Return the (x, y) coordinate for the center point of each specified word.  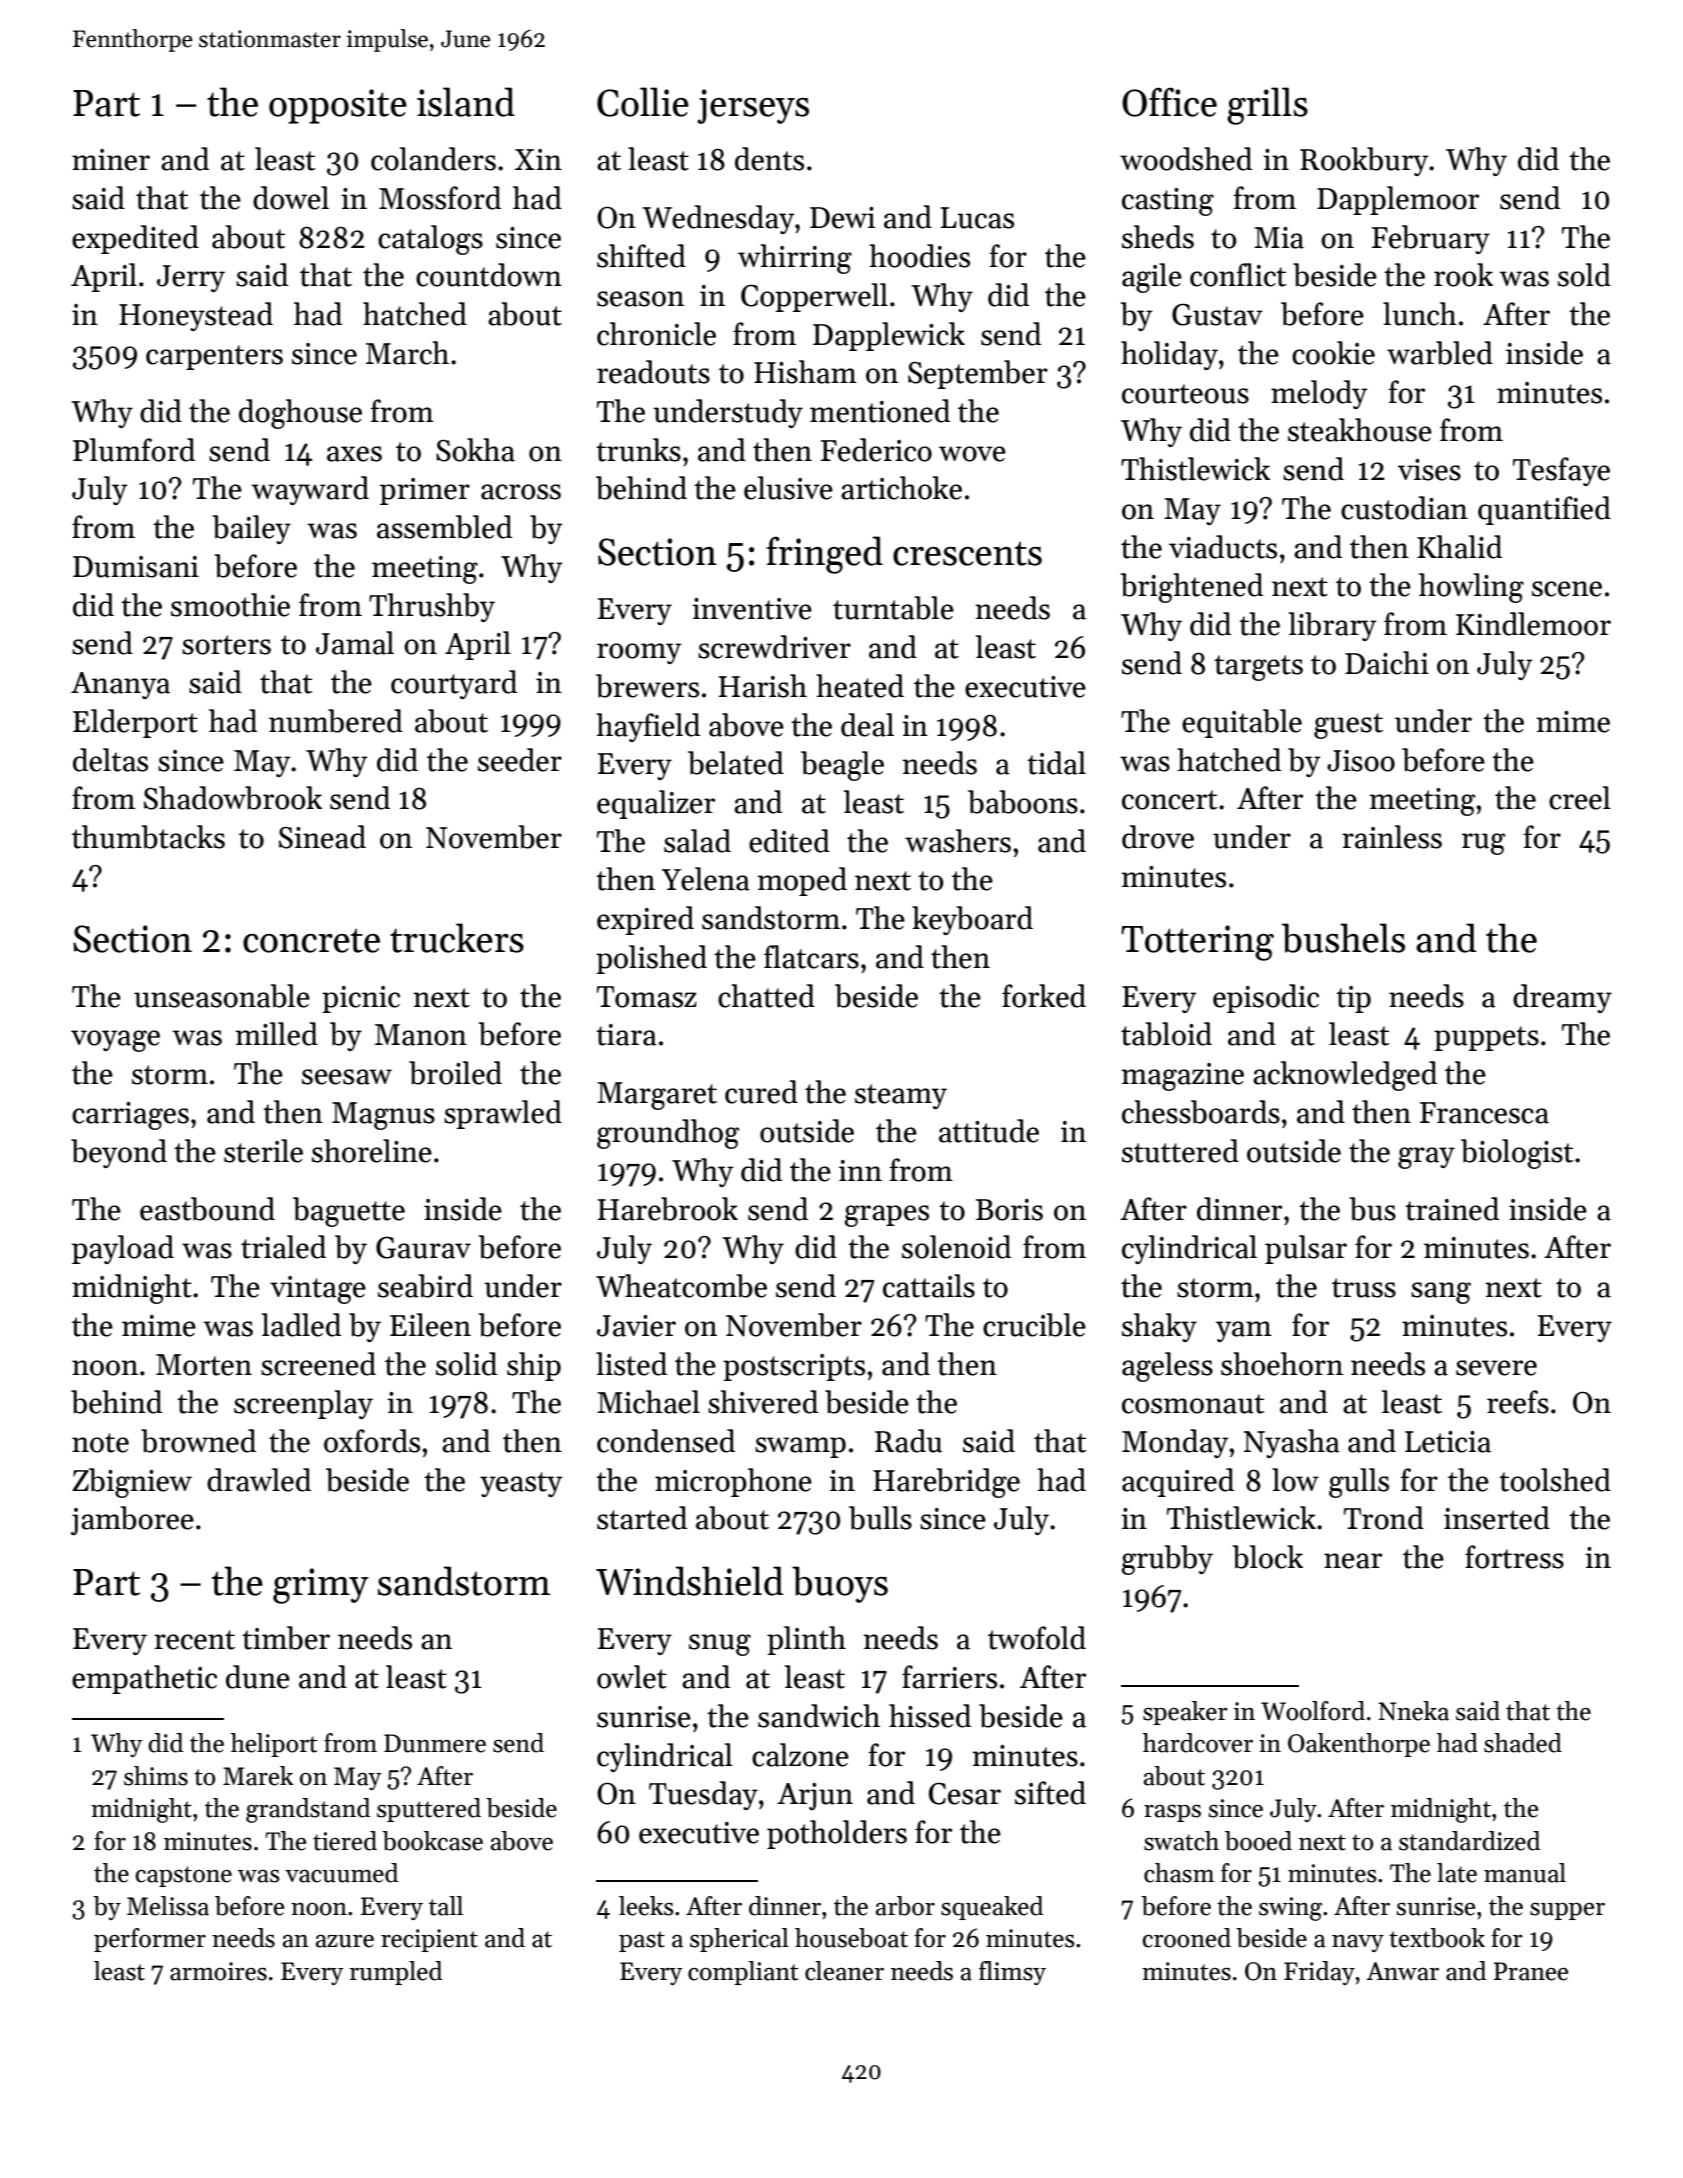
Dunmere (435, 1743)
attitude (989, 1131)
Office (1169, 102)
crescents (967, 553)
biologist (1517, 1154)
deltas (110, 760)
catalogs (430, 240)
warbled (1440, 353)
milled (276, 1034)
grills (1267, 106)
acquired (1178, 1482)
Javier (636, 1326)
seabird (425, 1286)
